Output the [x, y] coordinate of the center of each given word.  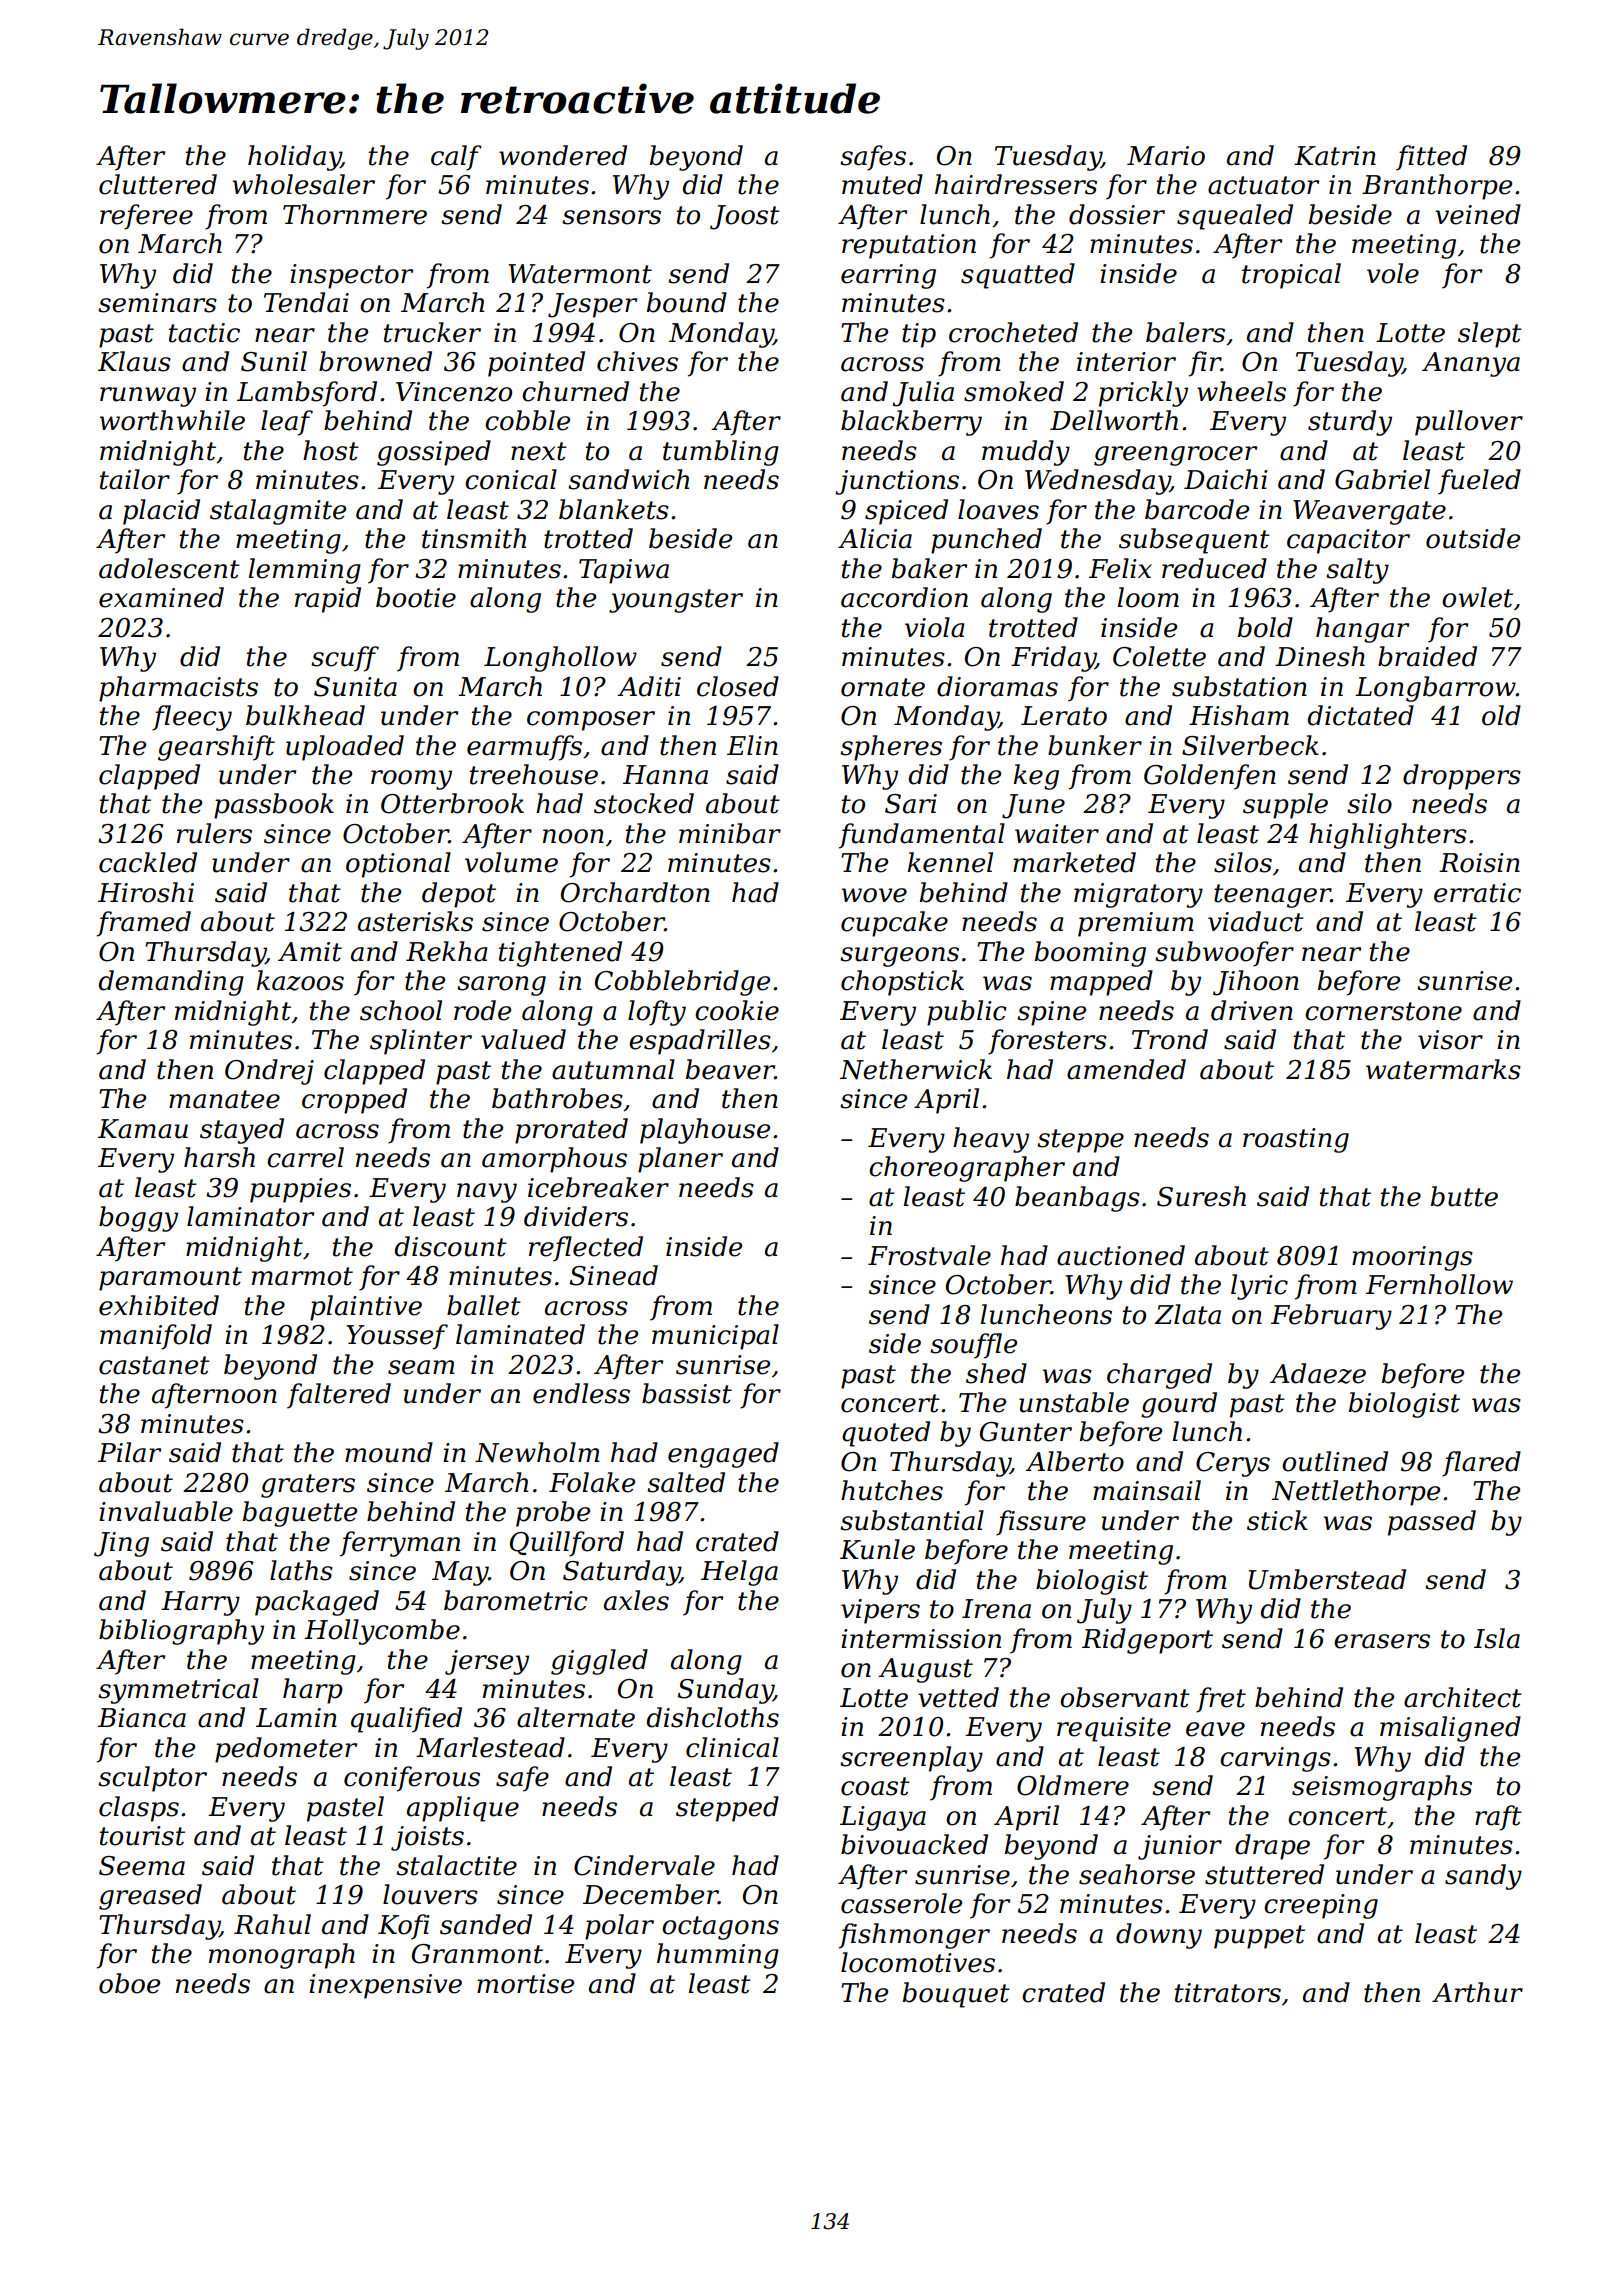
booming [1090, 954]
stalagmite [278, 512]
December [650, 1894]
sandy [1483, 1877]
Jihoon [1256, 983]
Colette [1159, 656]
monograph [282, 1956]
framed [144, 924]
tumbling [721, 453]
